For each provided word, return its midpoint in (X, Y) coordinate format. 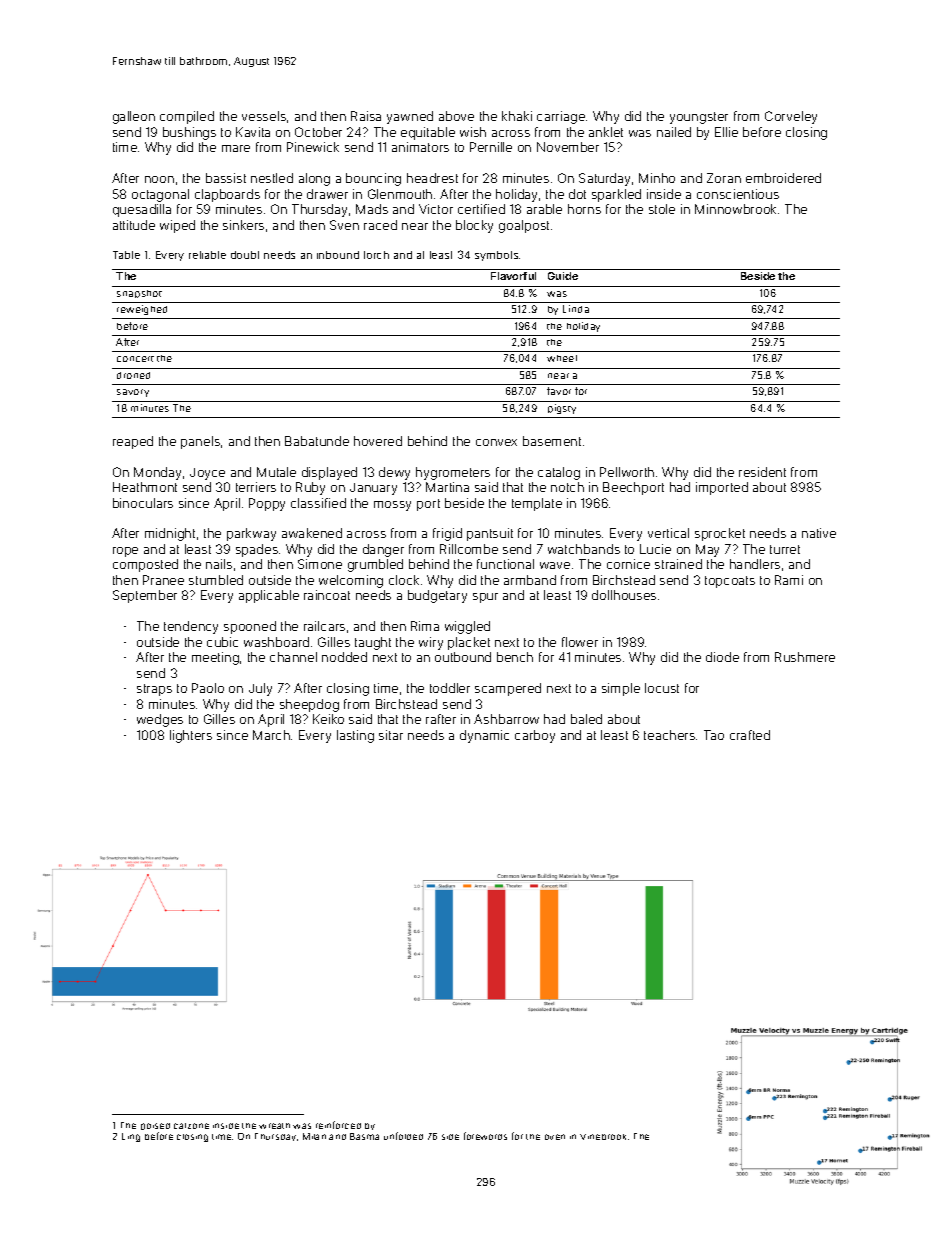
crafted (750, 735)
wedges (160, 720)
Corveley (791, 117)
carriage (561, 117)
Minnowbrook (735, 209)
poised (155, 1126)
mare (236, 148)
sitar (391, 735)
